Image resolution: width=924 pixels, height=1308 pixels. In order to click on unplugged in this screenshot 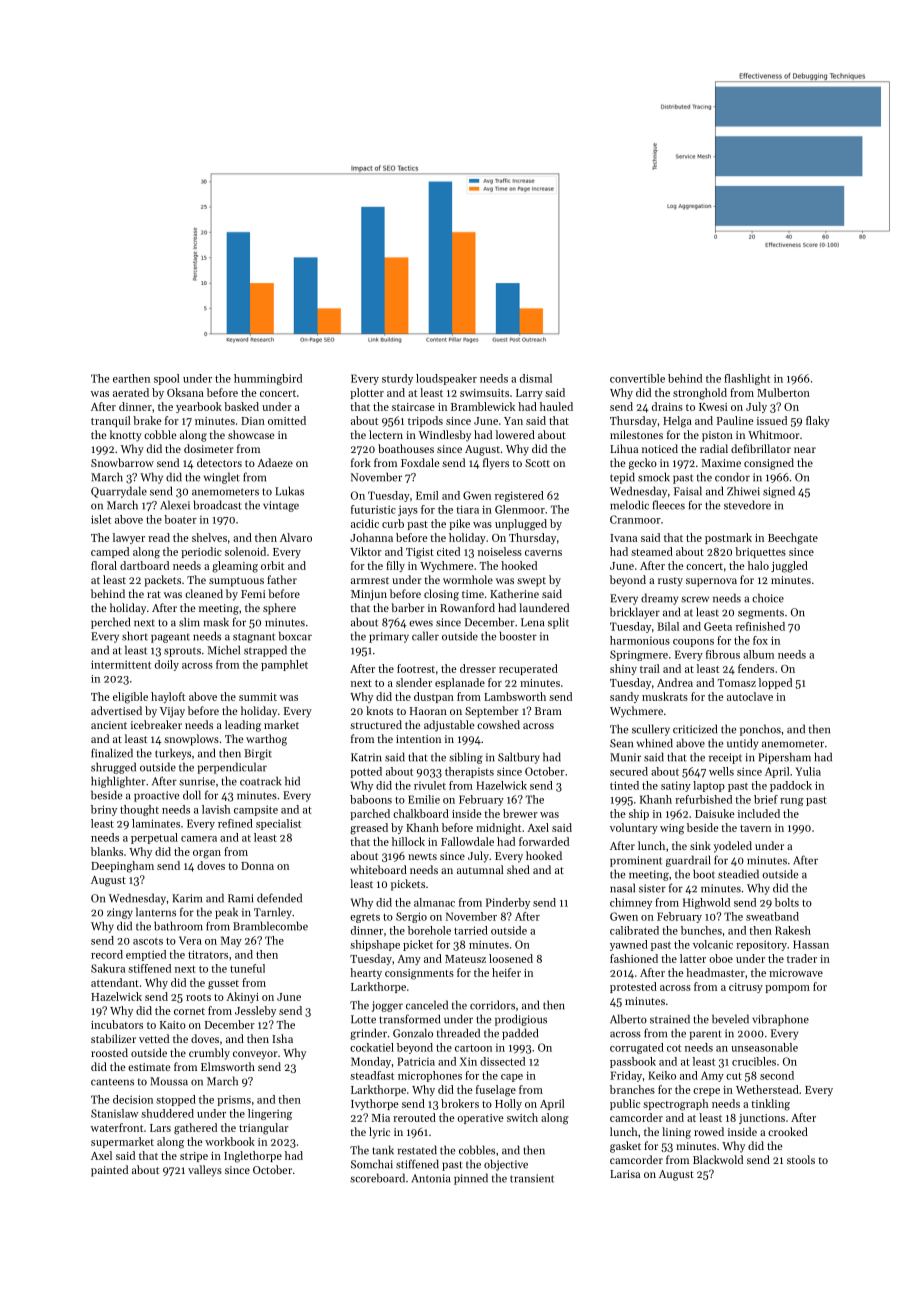, I will do `click(521, 525)`.
